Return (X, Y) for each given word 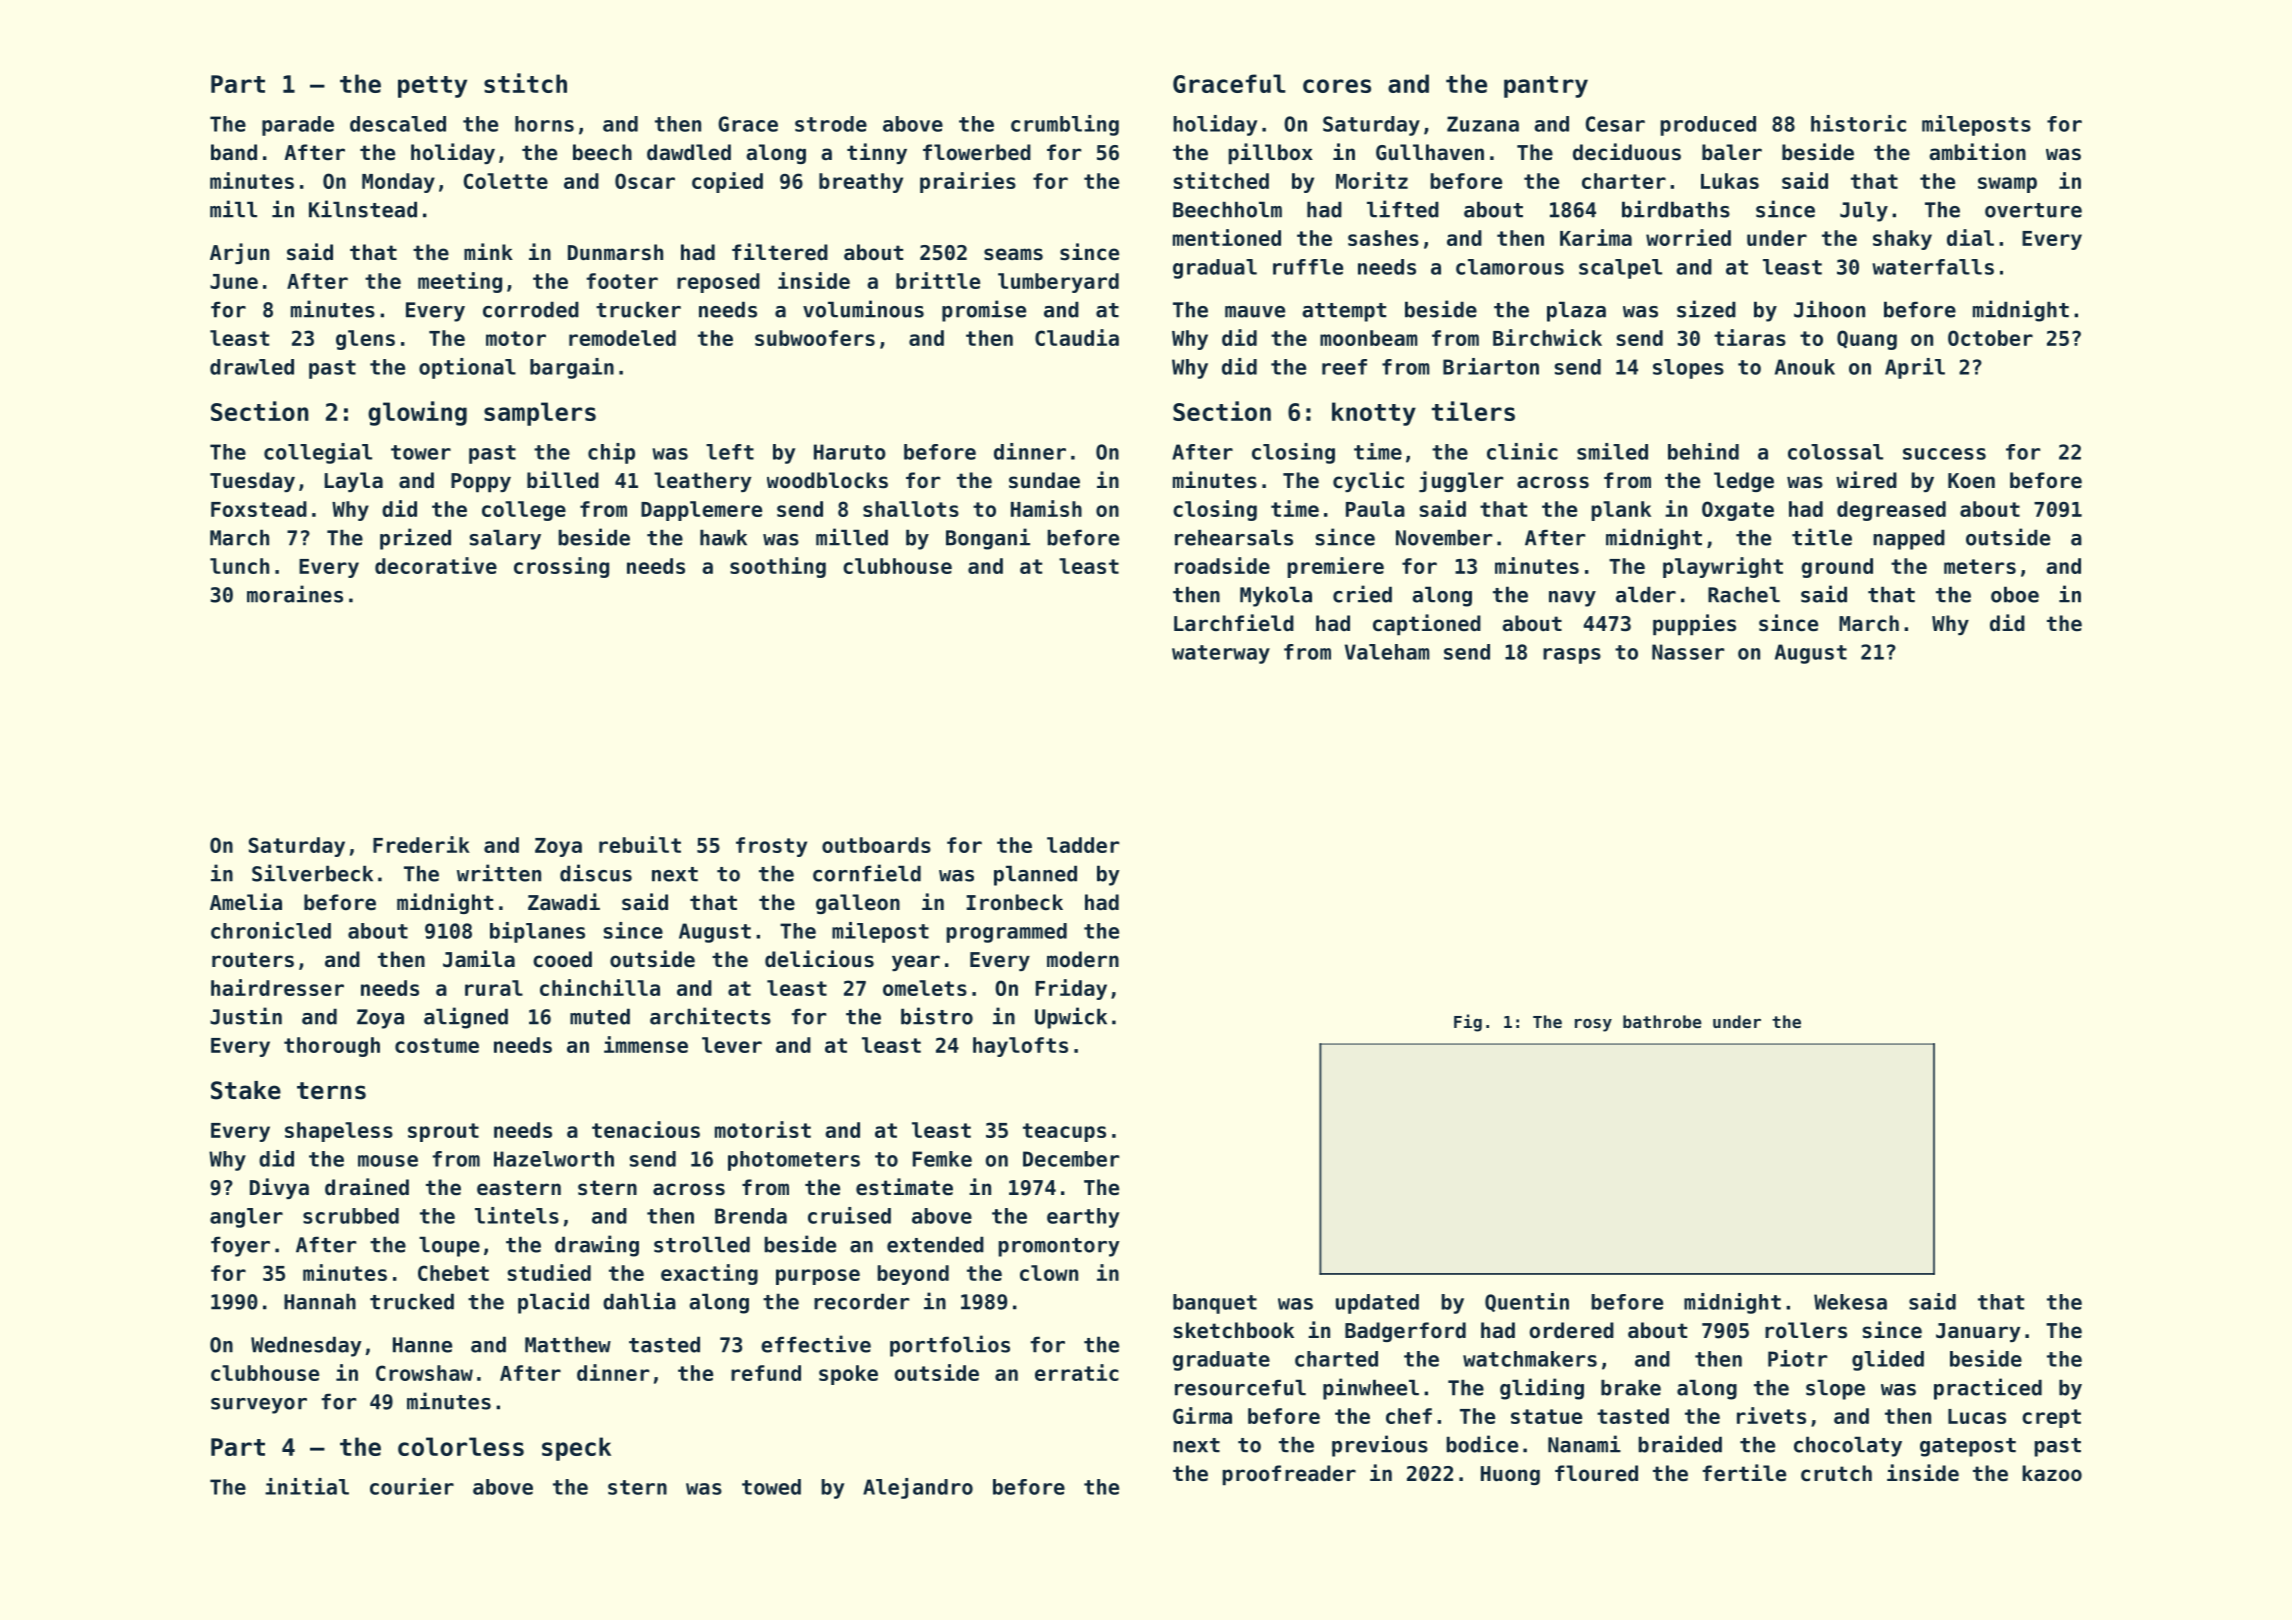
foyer (240, 1246)
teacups (1064, 1132)
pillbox (1270, 154)
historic (1858, 123)
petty (432, 87)
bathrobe (1662, 1021)
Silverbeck (312, 873)
